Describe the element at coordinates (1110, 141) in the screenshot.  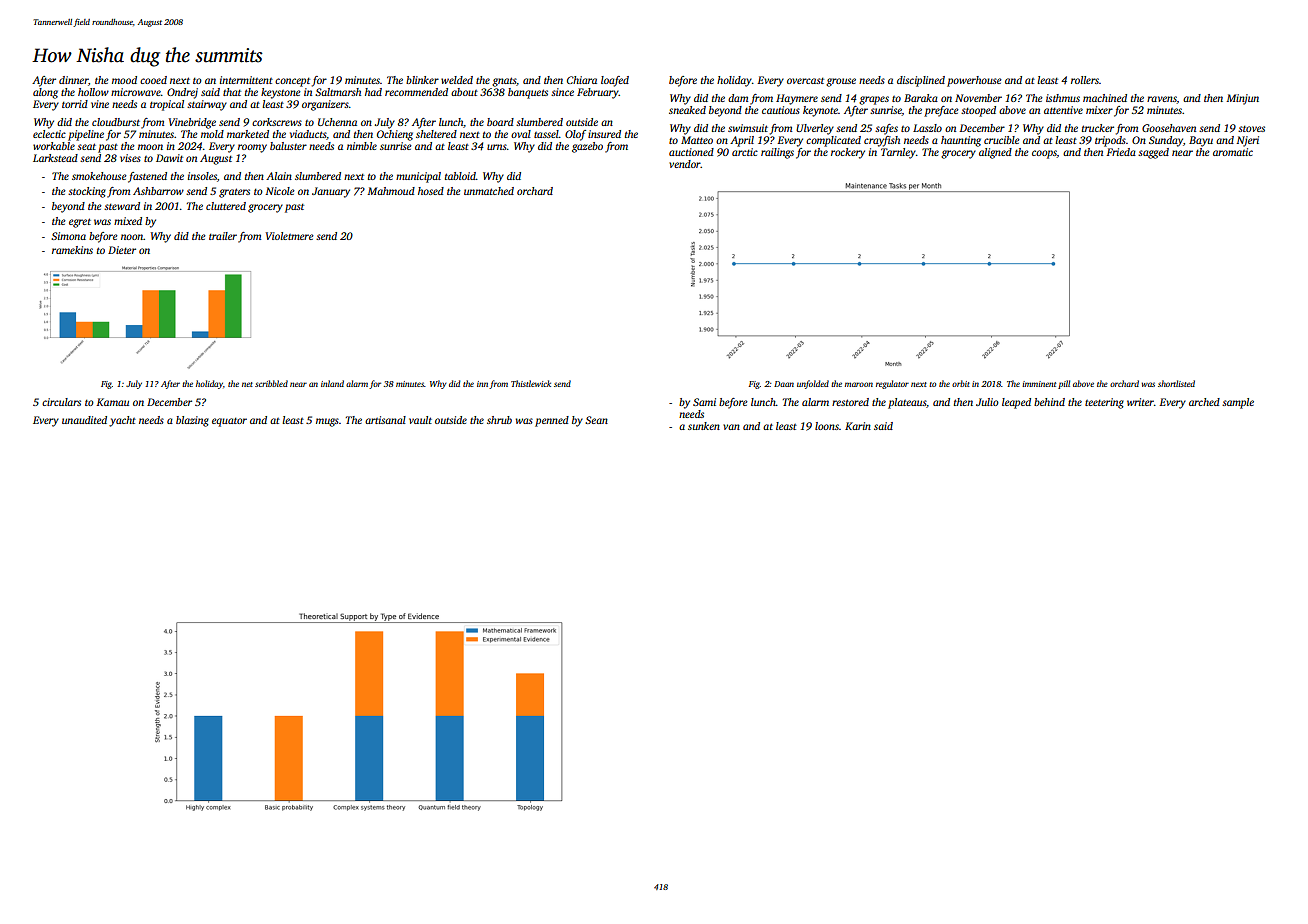
I see `tripods` at that location.
